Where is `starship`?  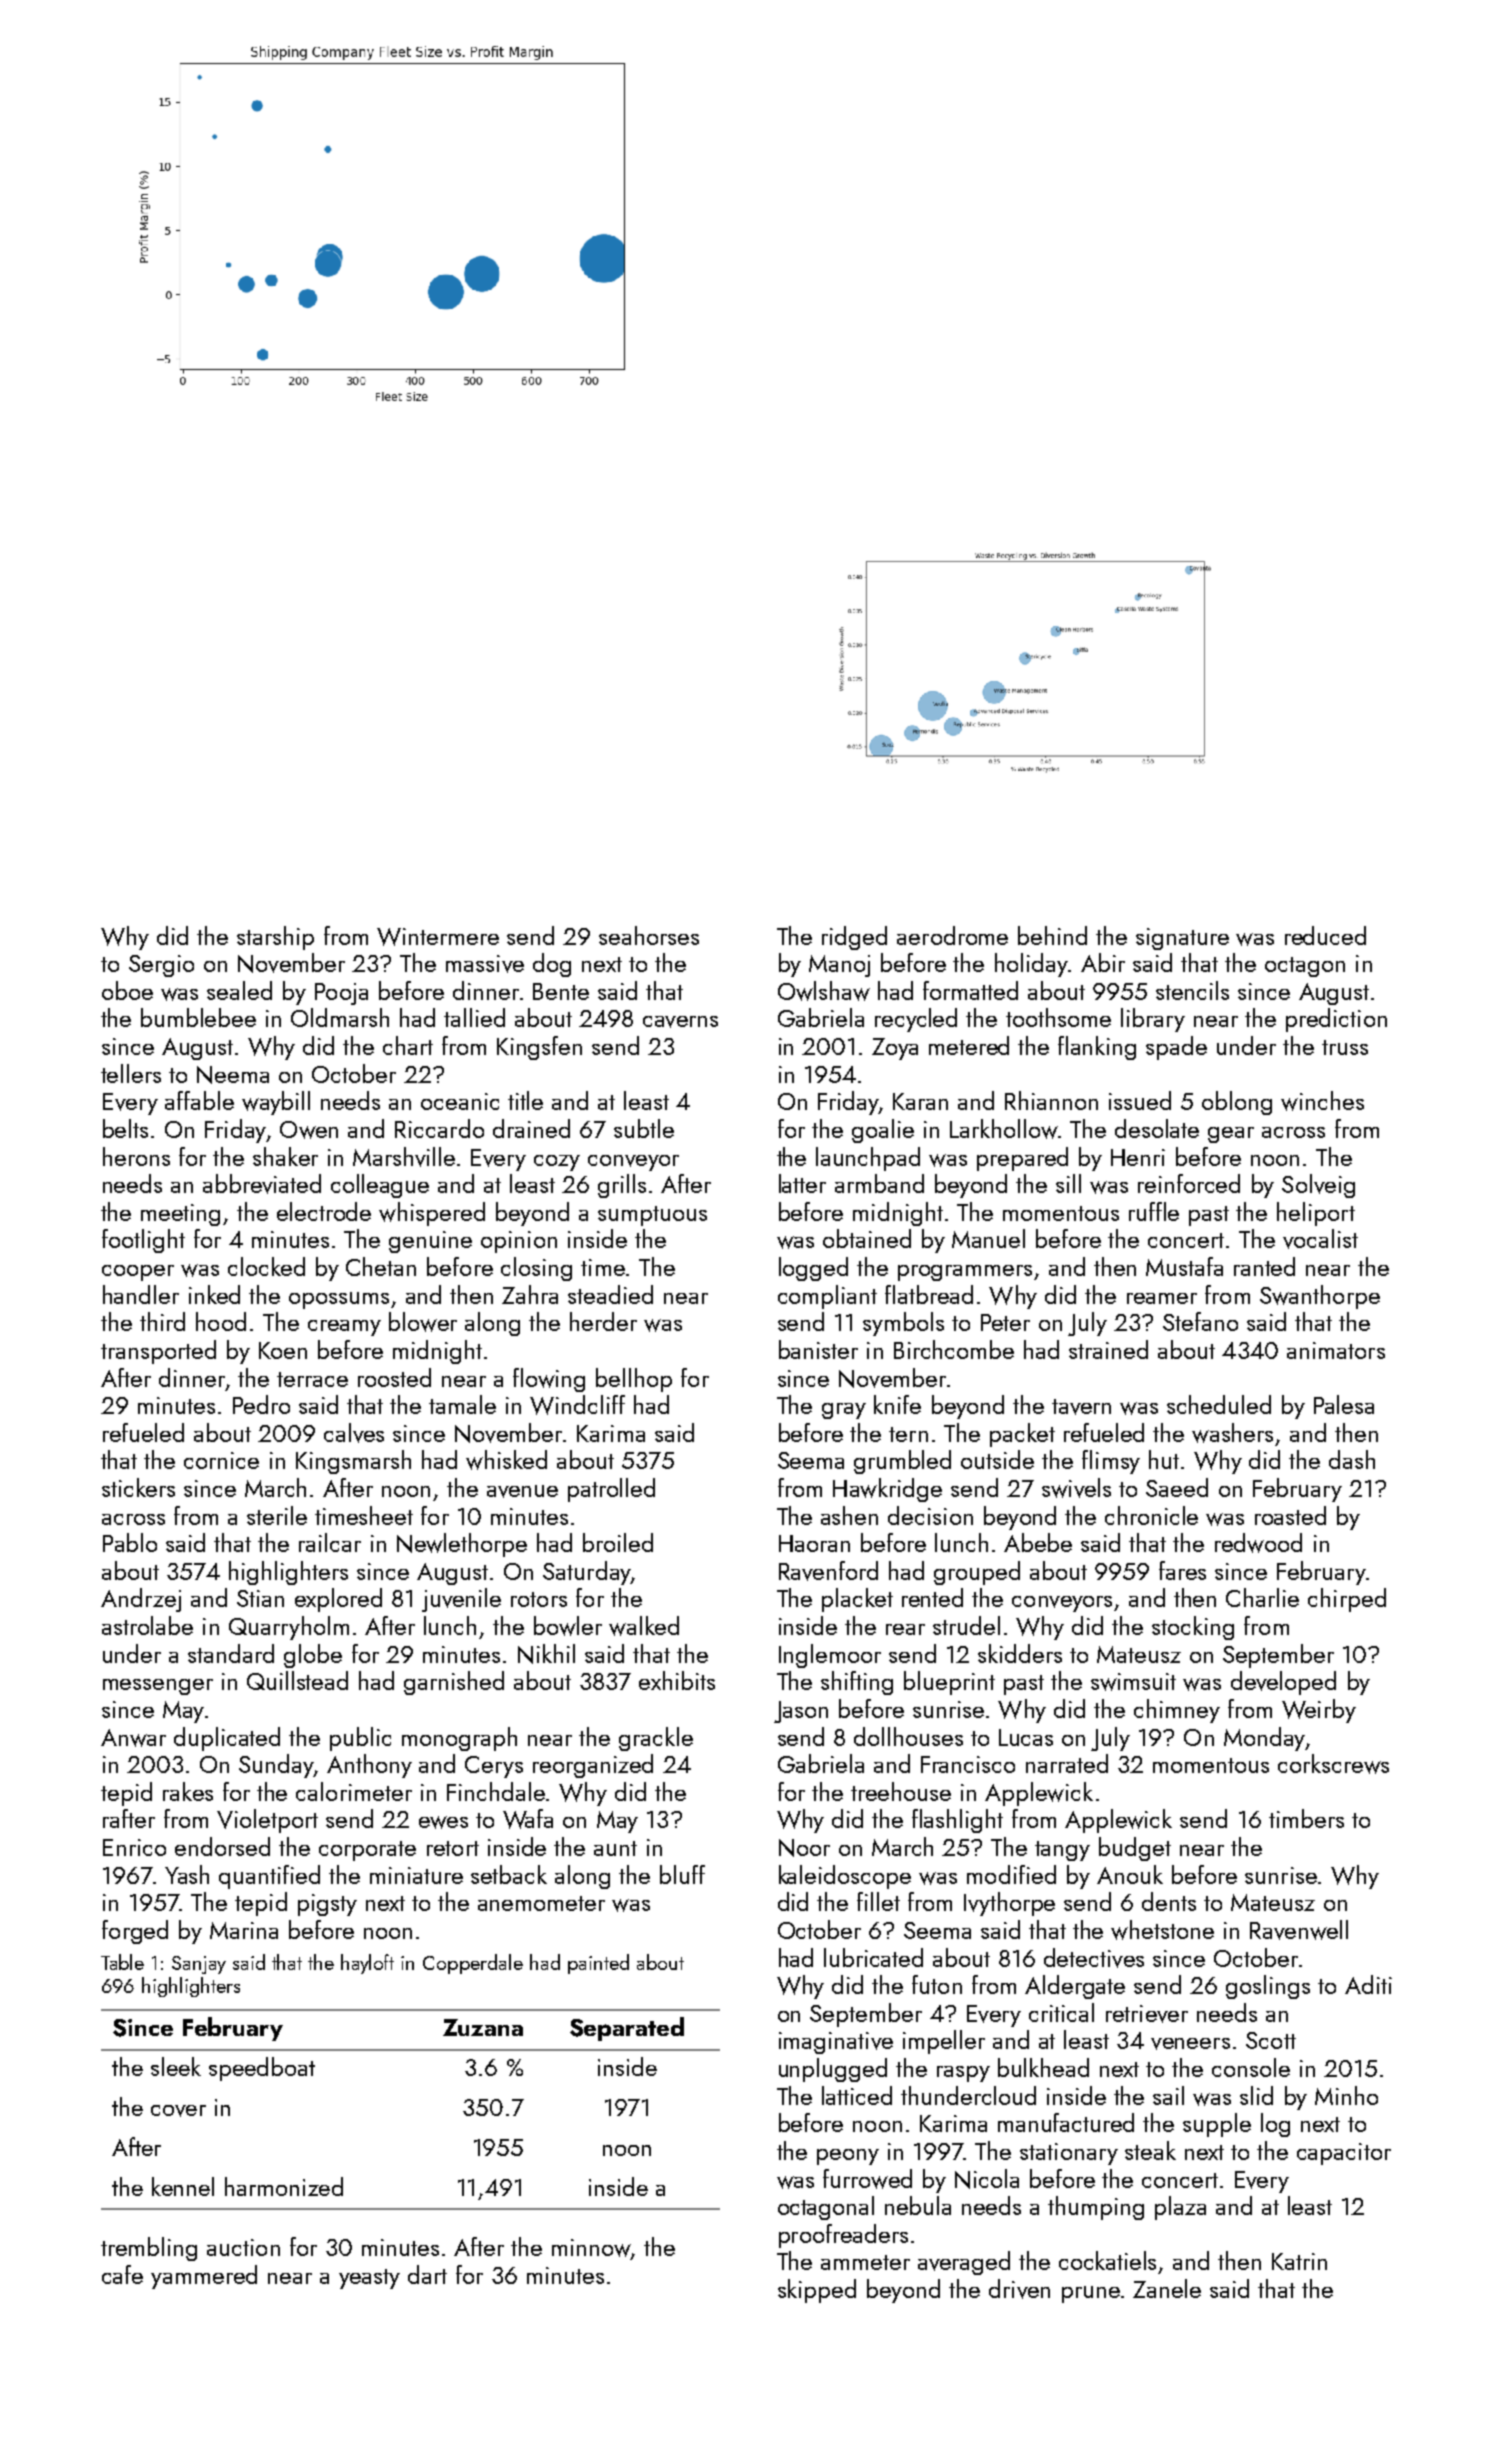
starship is located at coordinates (275, 938).
